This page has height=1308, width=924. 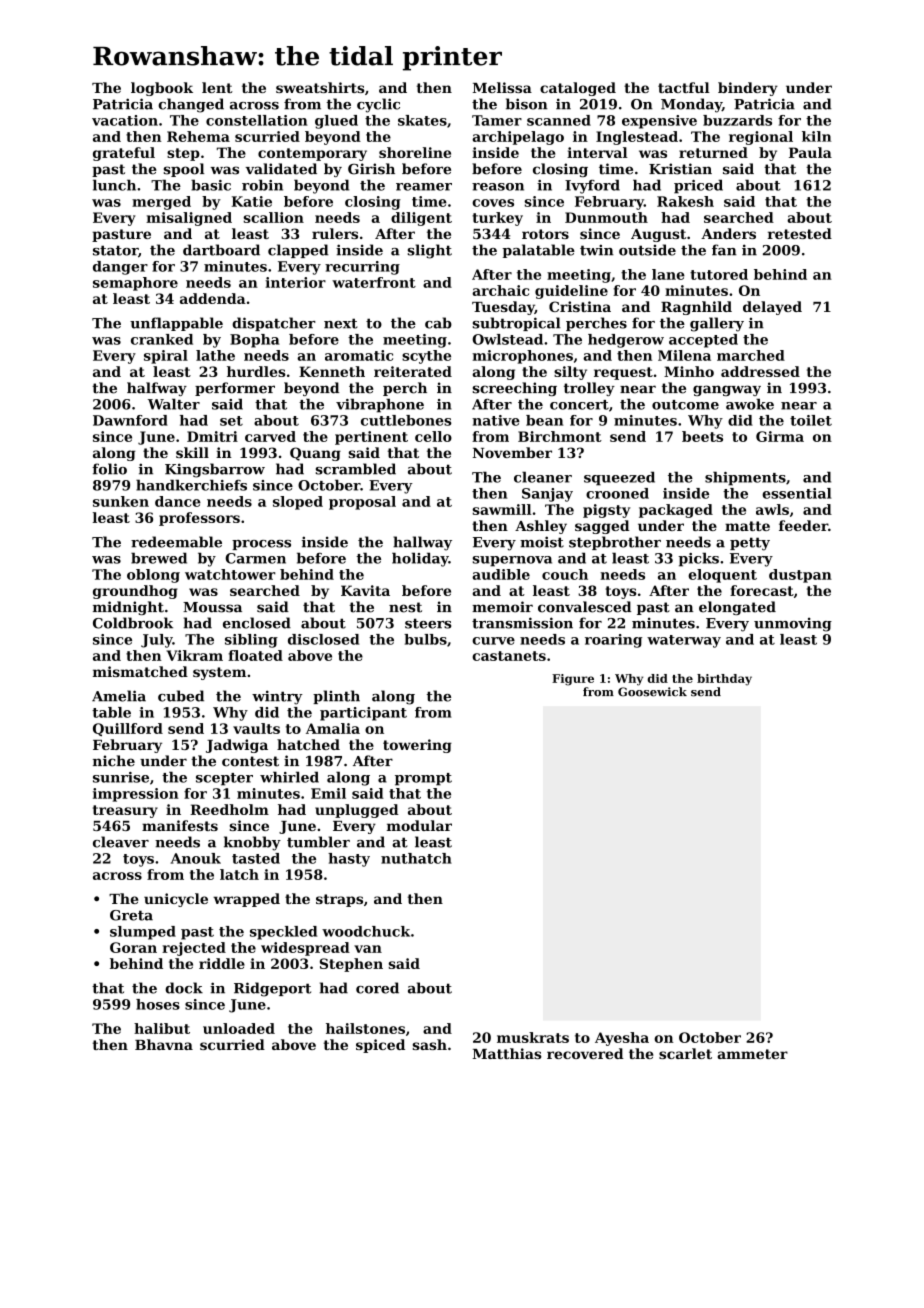 What do you see at coordinates (114, 185) in the page?
I see `lunch` at bounding box center [114, 185].
